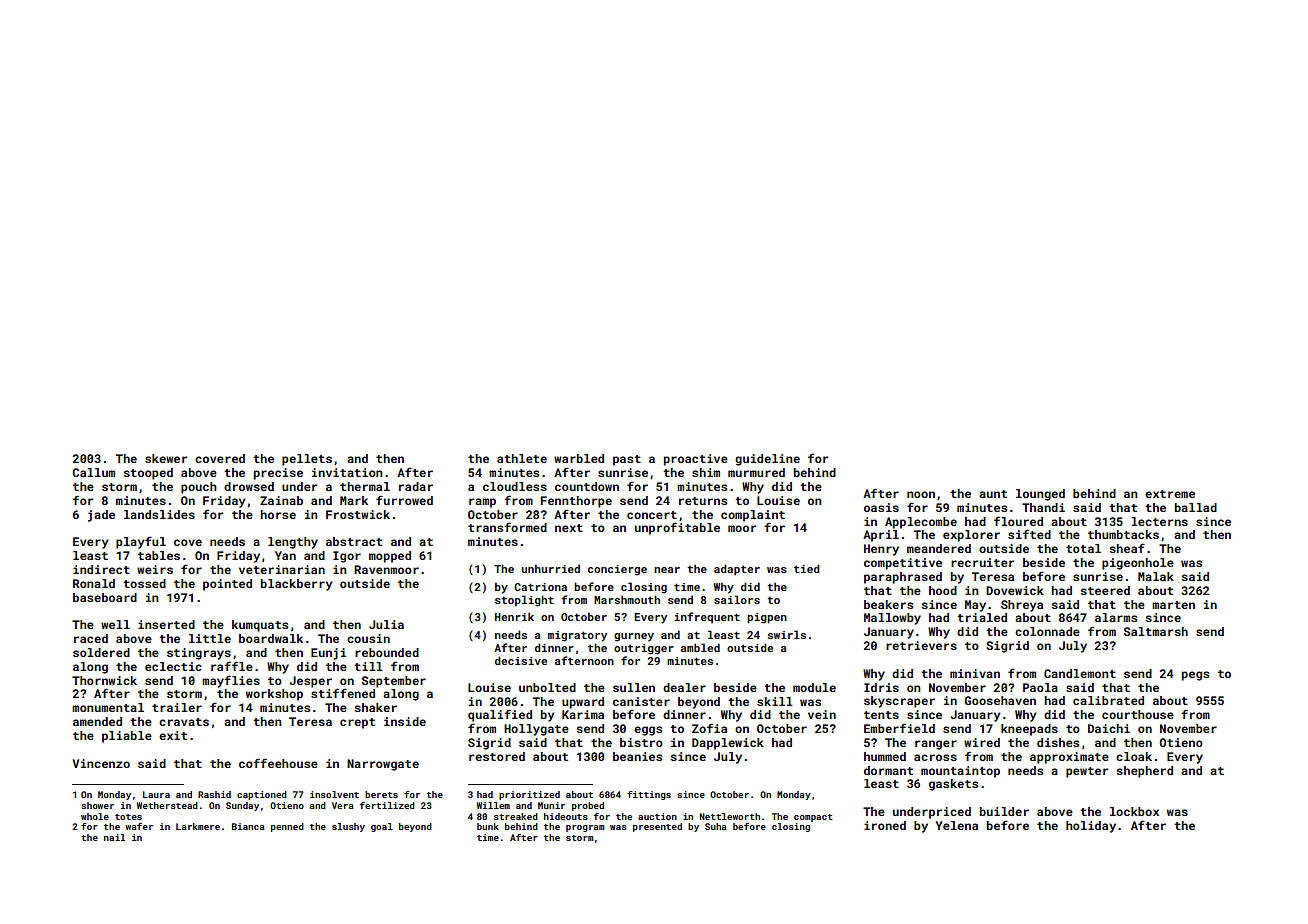  Describe the element at coordinates (767, 460) in the page. I see `guideline` at that location.
